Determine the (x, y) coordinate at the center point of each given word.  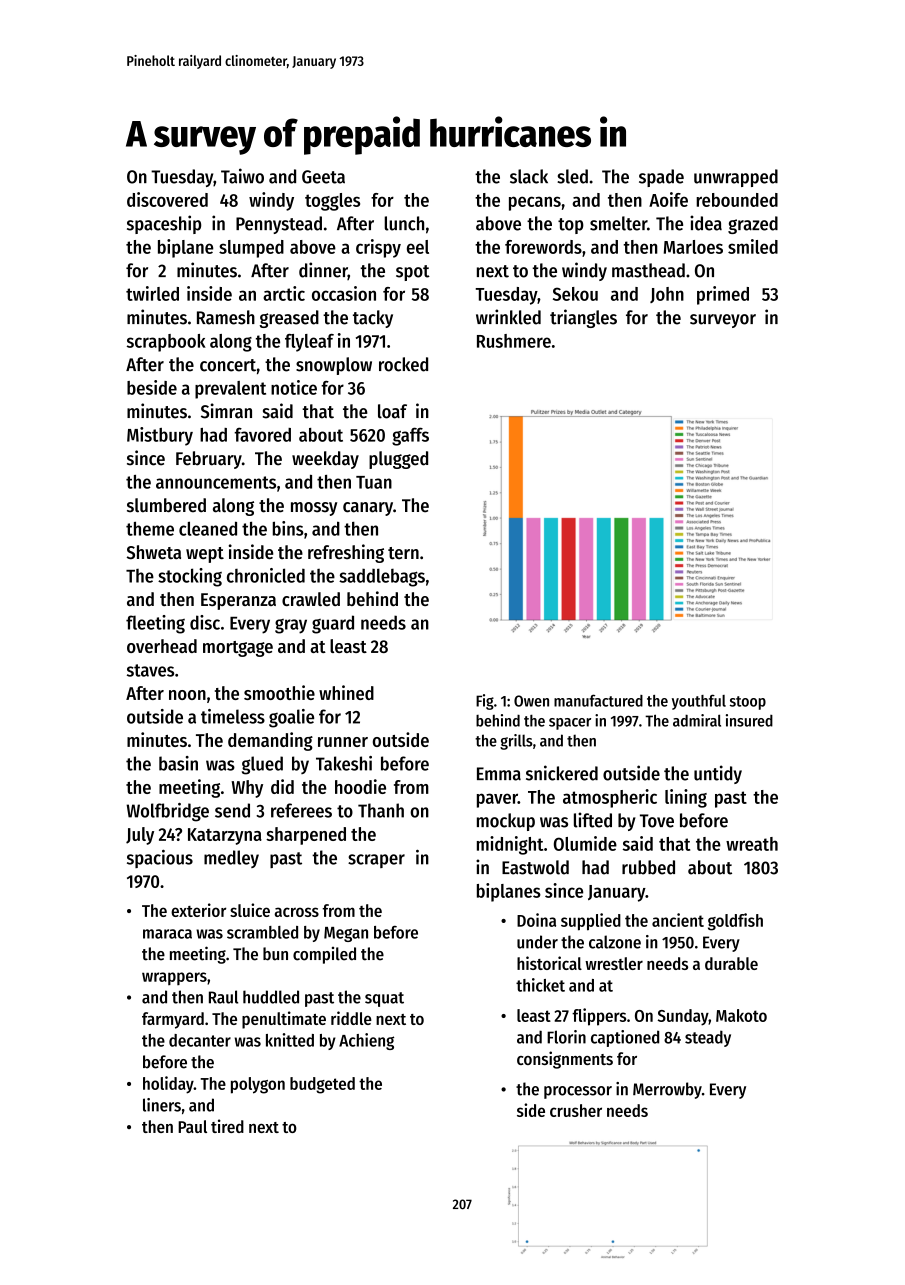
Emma (499, 774)
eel (418, 247)
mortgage (238, 649)
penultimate (284, 1020)
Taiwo (242, 176)
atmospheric (610, 798)
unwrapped (736, 178)
